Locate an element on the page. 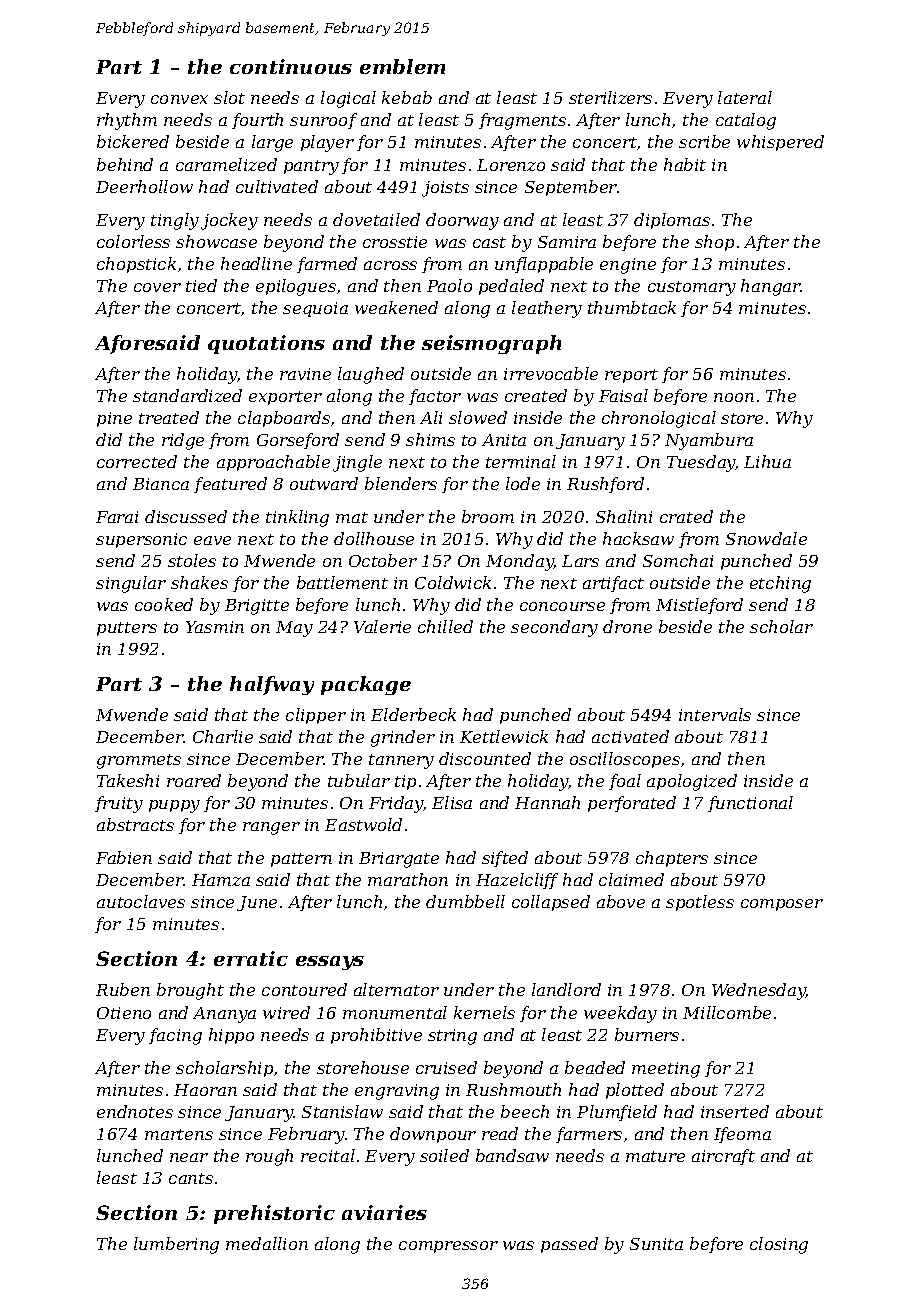 The image size is (924, 1314). passed is located at coordinates (569, 1245).
